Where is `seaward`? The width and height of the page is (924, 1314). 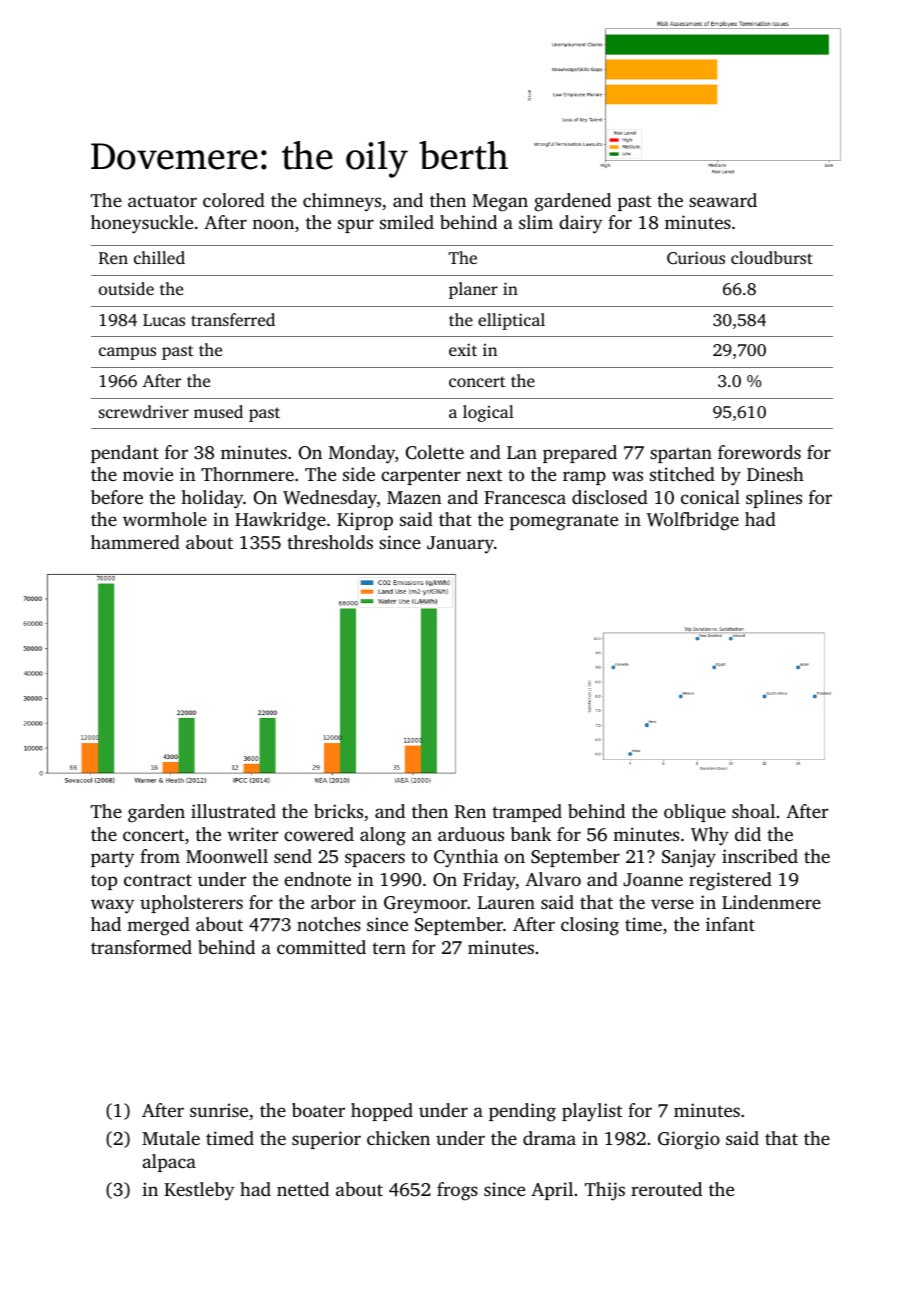 seaward is located at coordinates (723, 200).
